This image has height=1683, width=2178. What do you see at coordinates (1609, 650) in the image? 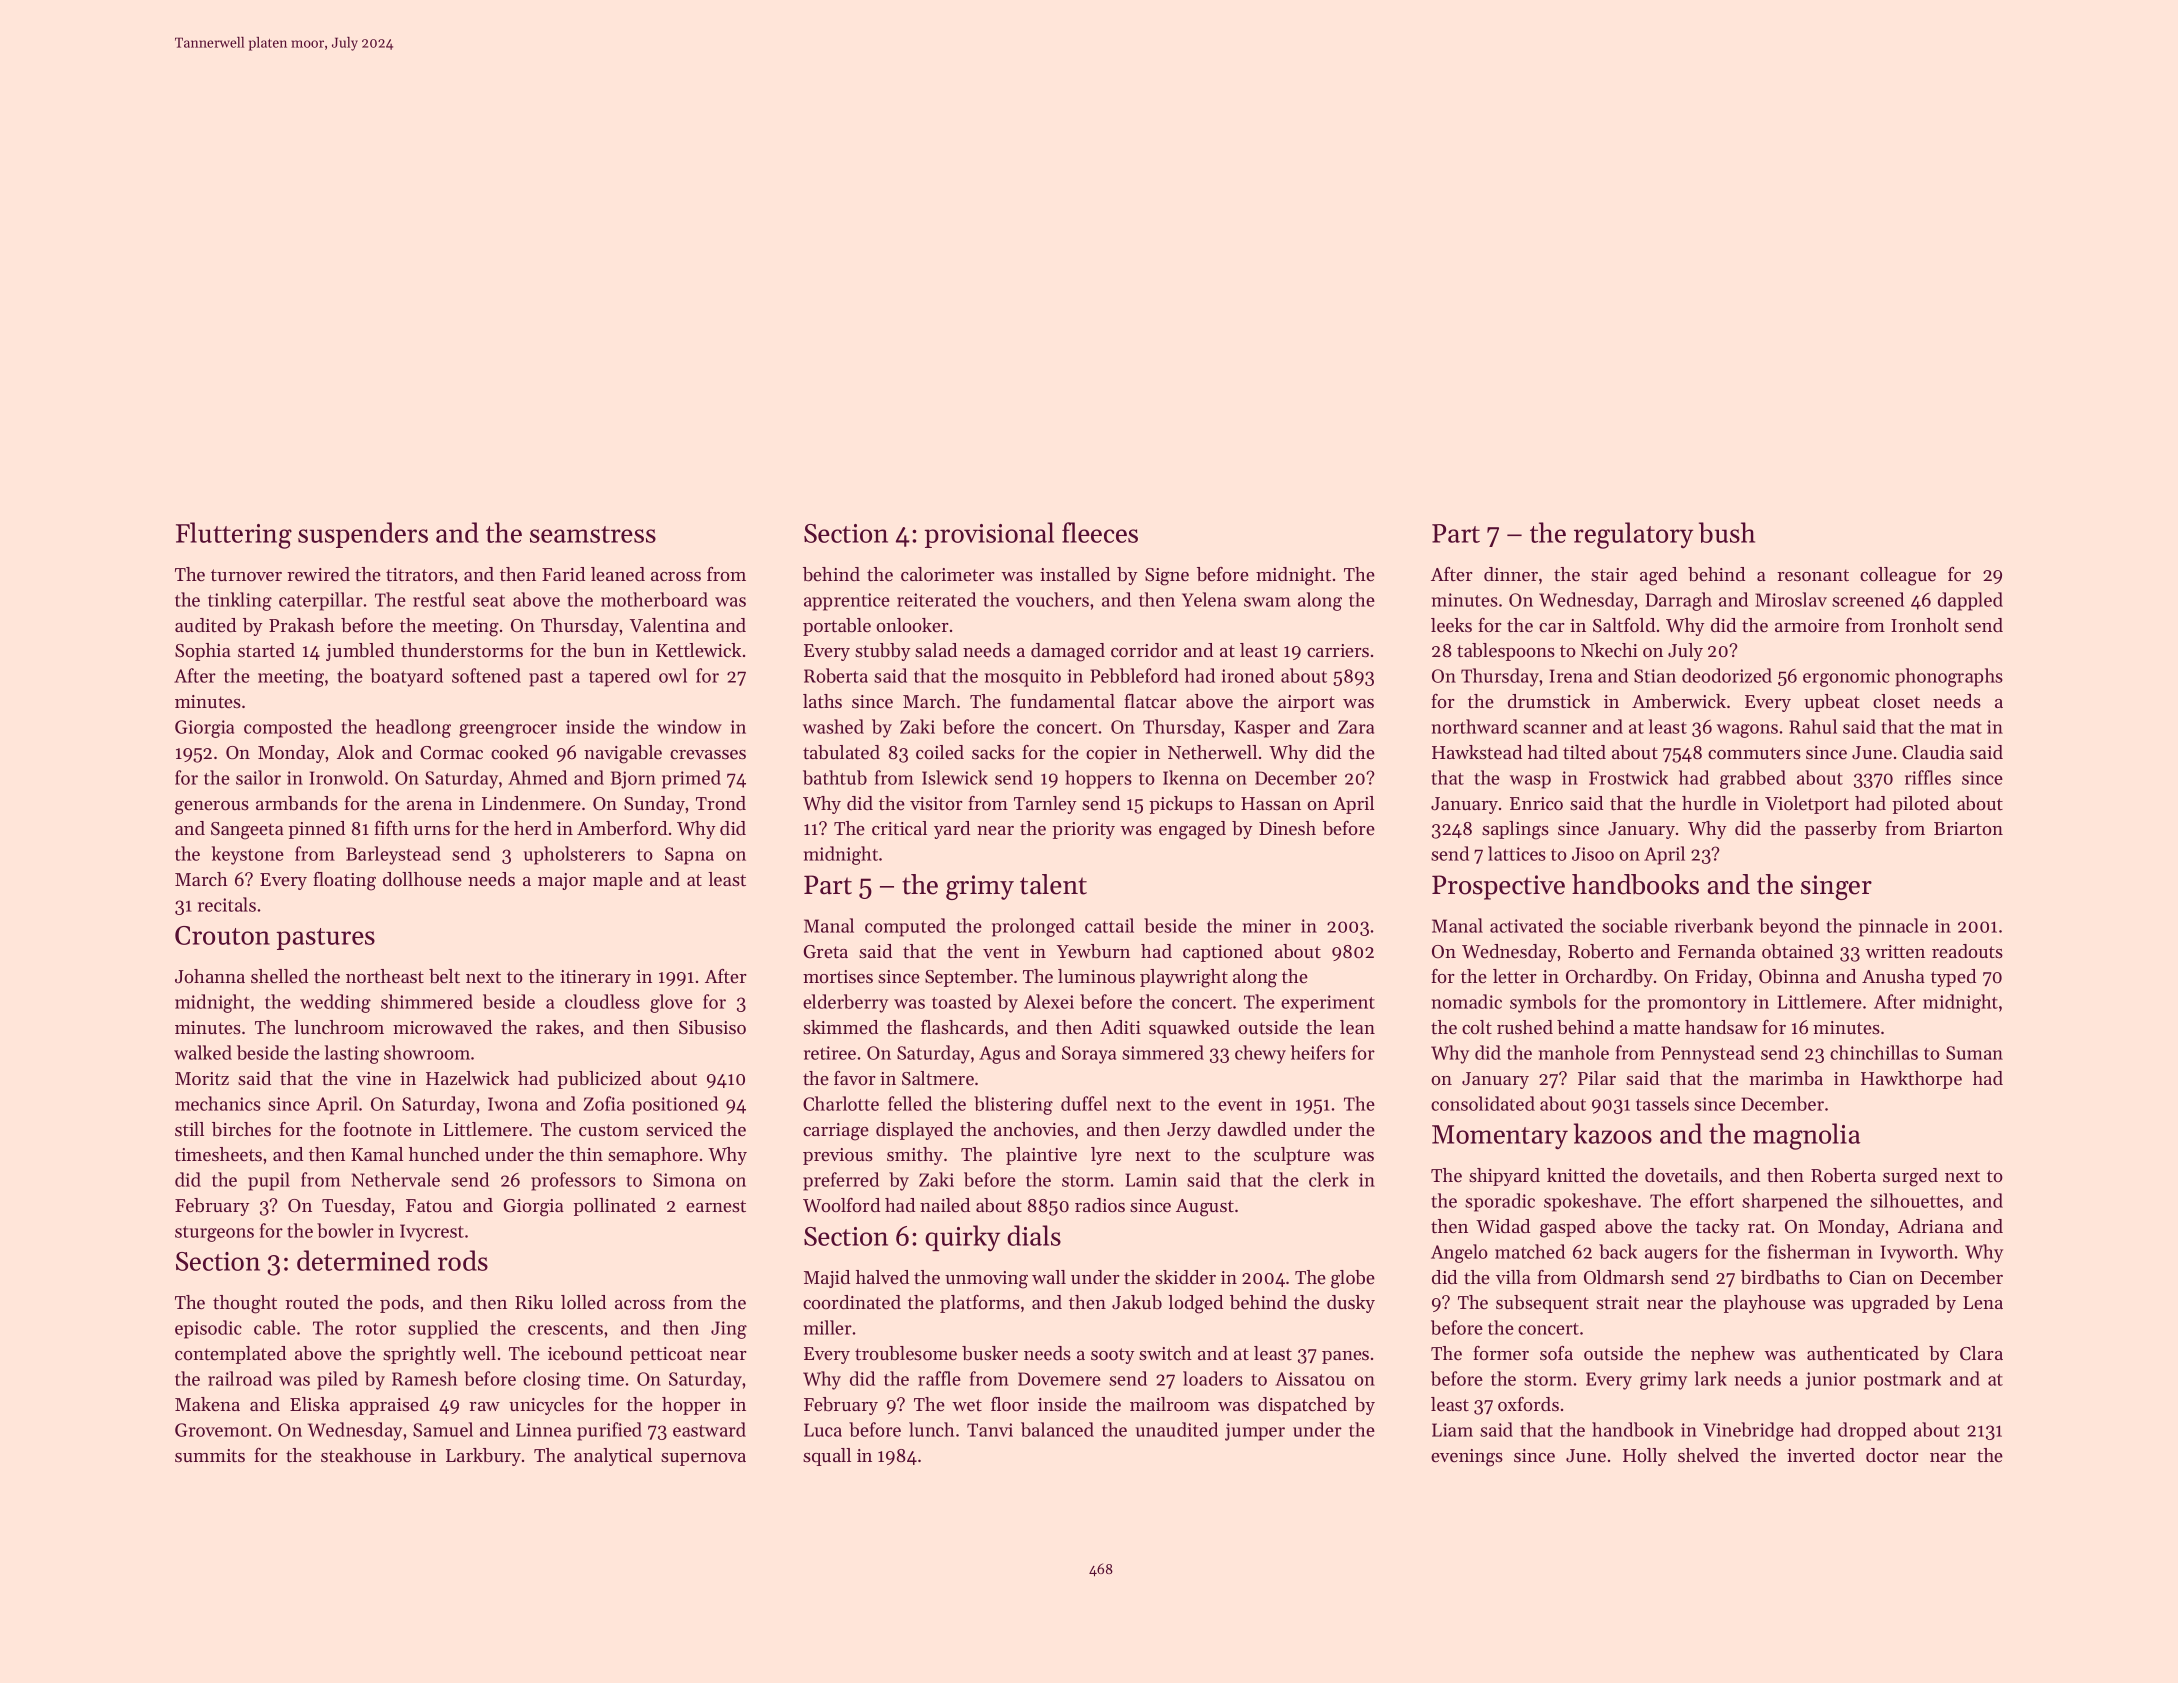
I see `Nkechi` at bounding box center [1609, 650].
